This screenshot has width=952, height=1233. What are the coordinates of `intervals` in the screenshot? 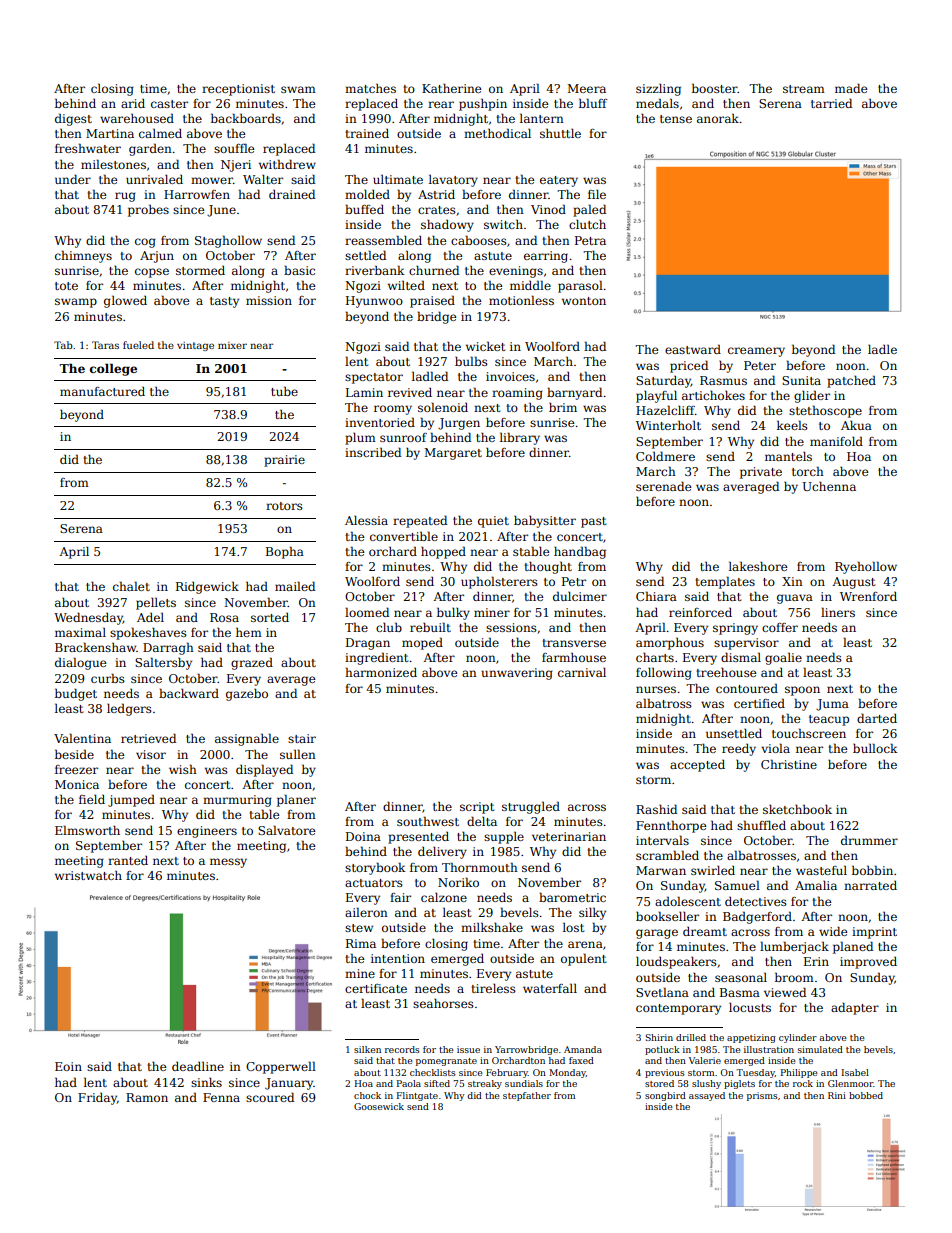 It's located at (662, 840).
